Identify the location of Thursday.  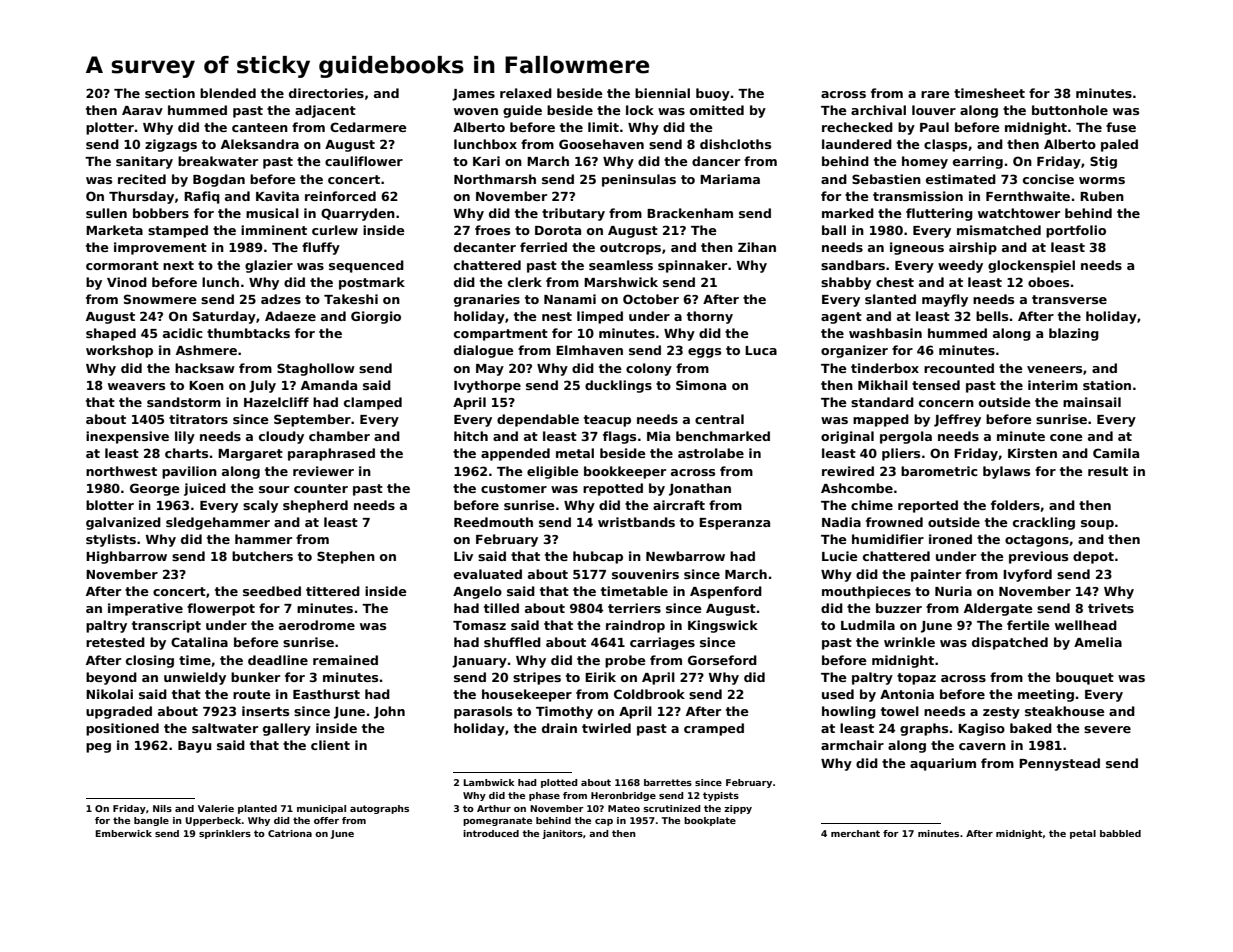
(141, 197).
